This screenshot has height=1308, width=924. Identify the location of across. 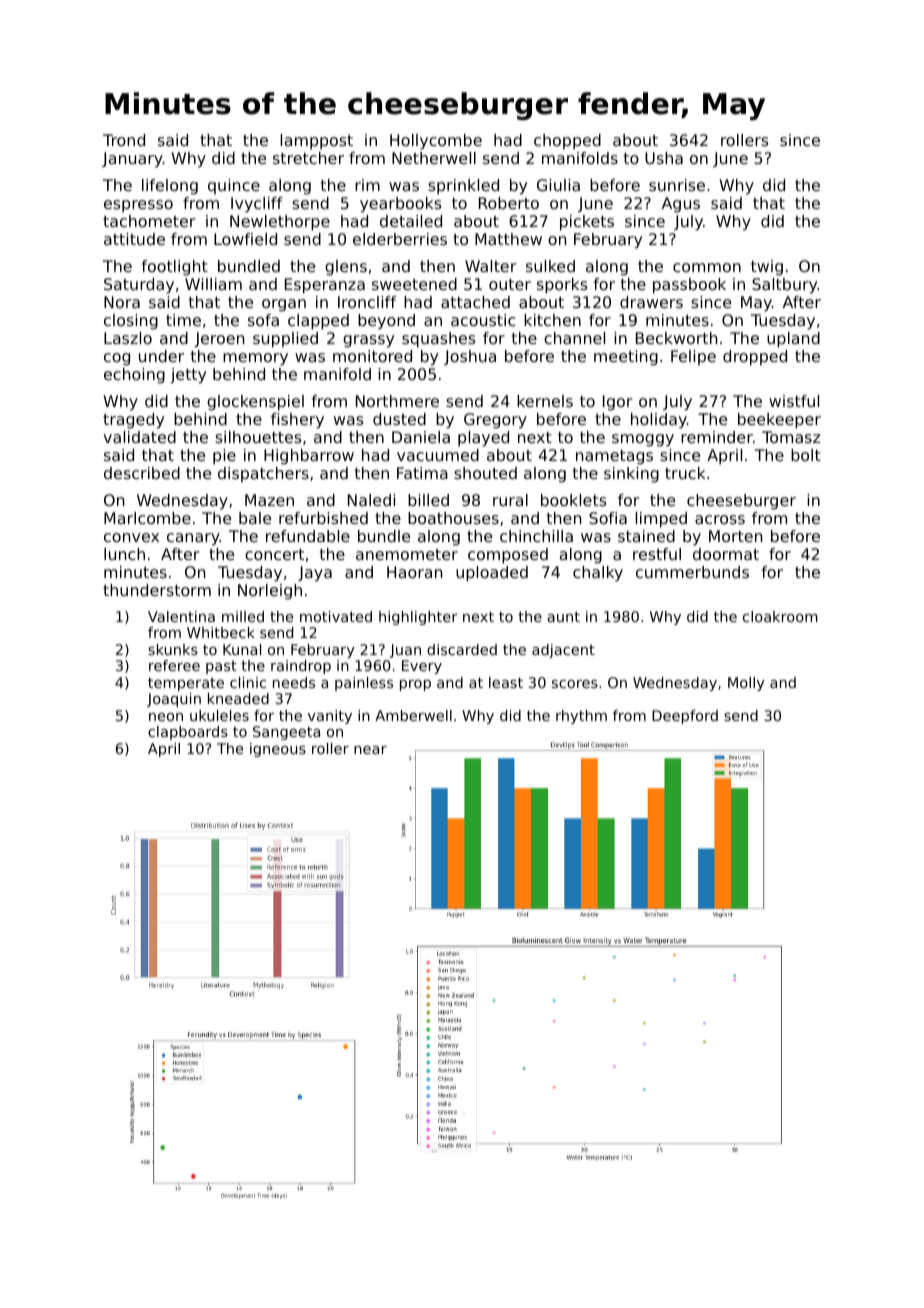
(720, 519).
